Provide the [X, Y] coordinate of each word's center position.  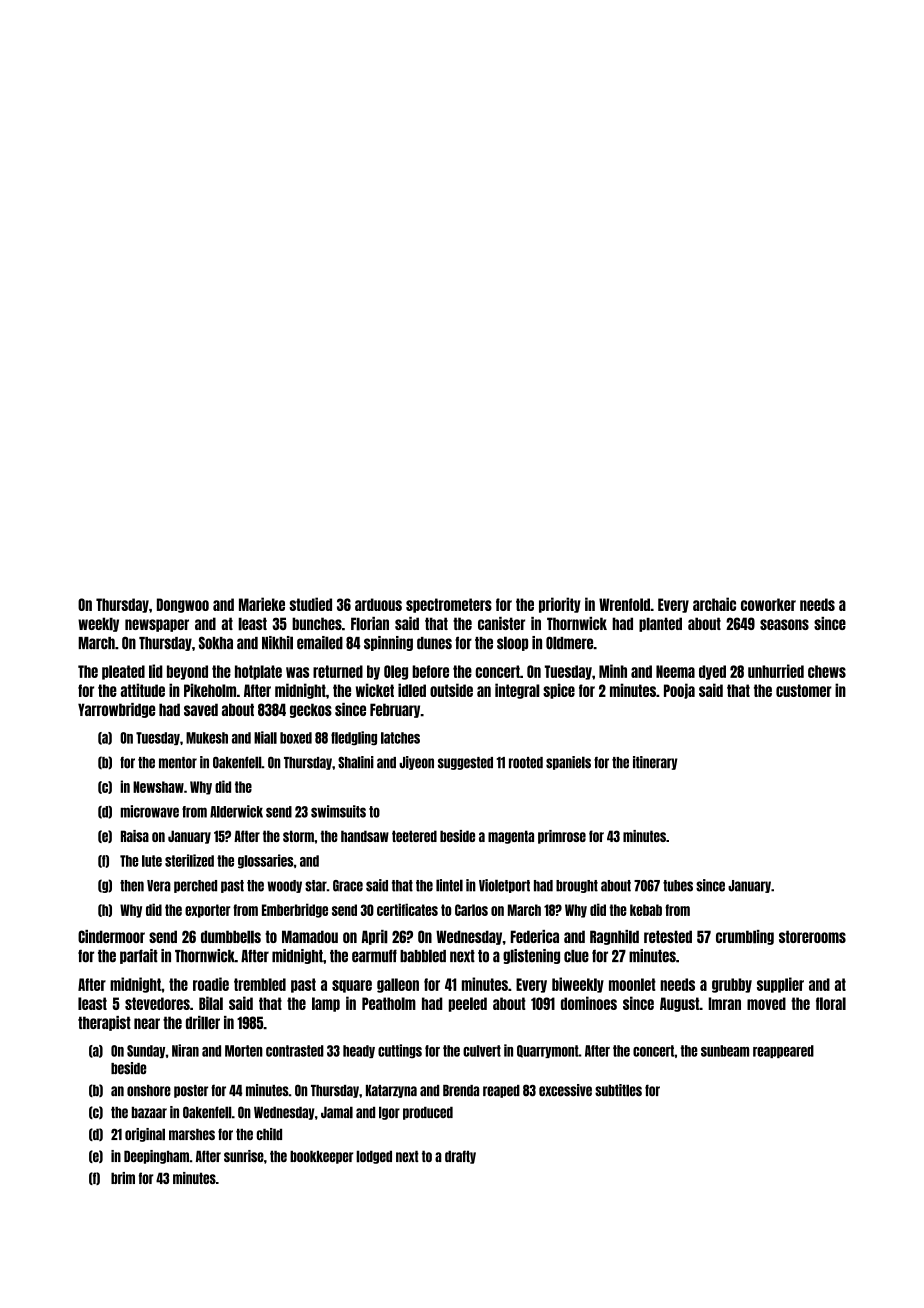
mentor [178, 763]
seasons [784, 624]
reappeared [783, 1051]
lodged [374, 1157]
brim [123, 1178]
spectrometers [449, 605]
